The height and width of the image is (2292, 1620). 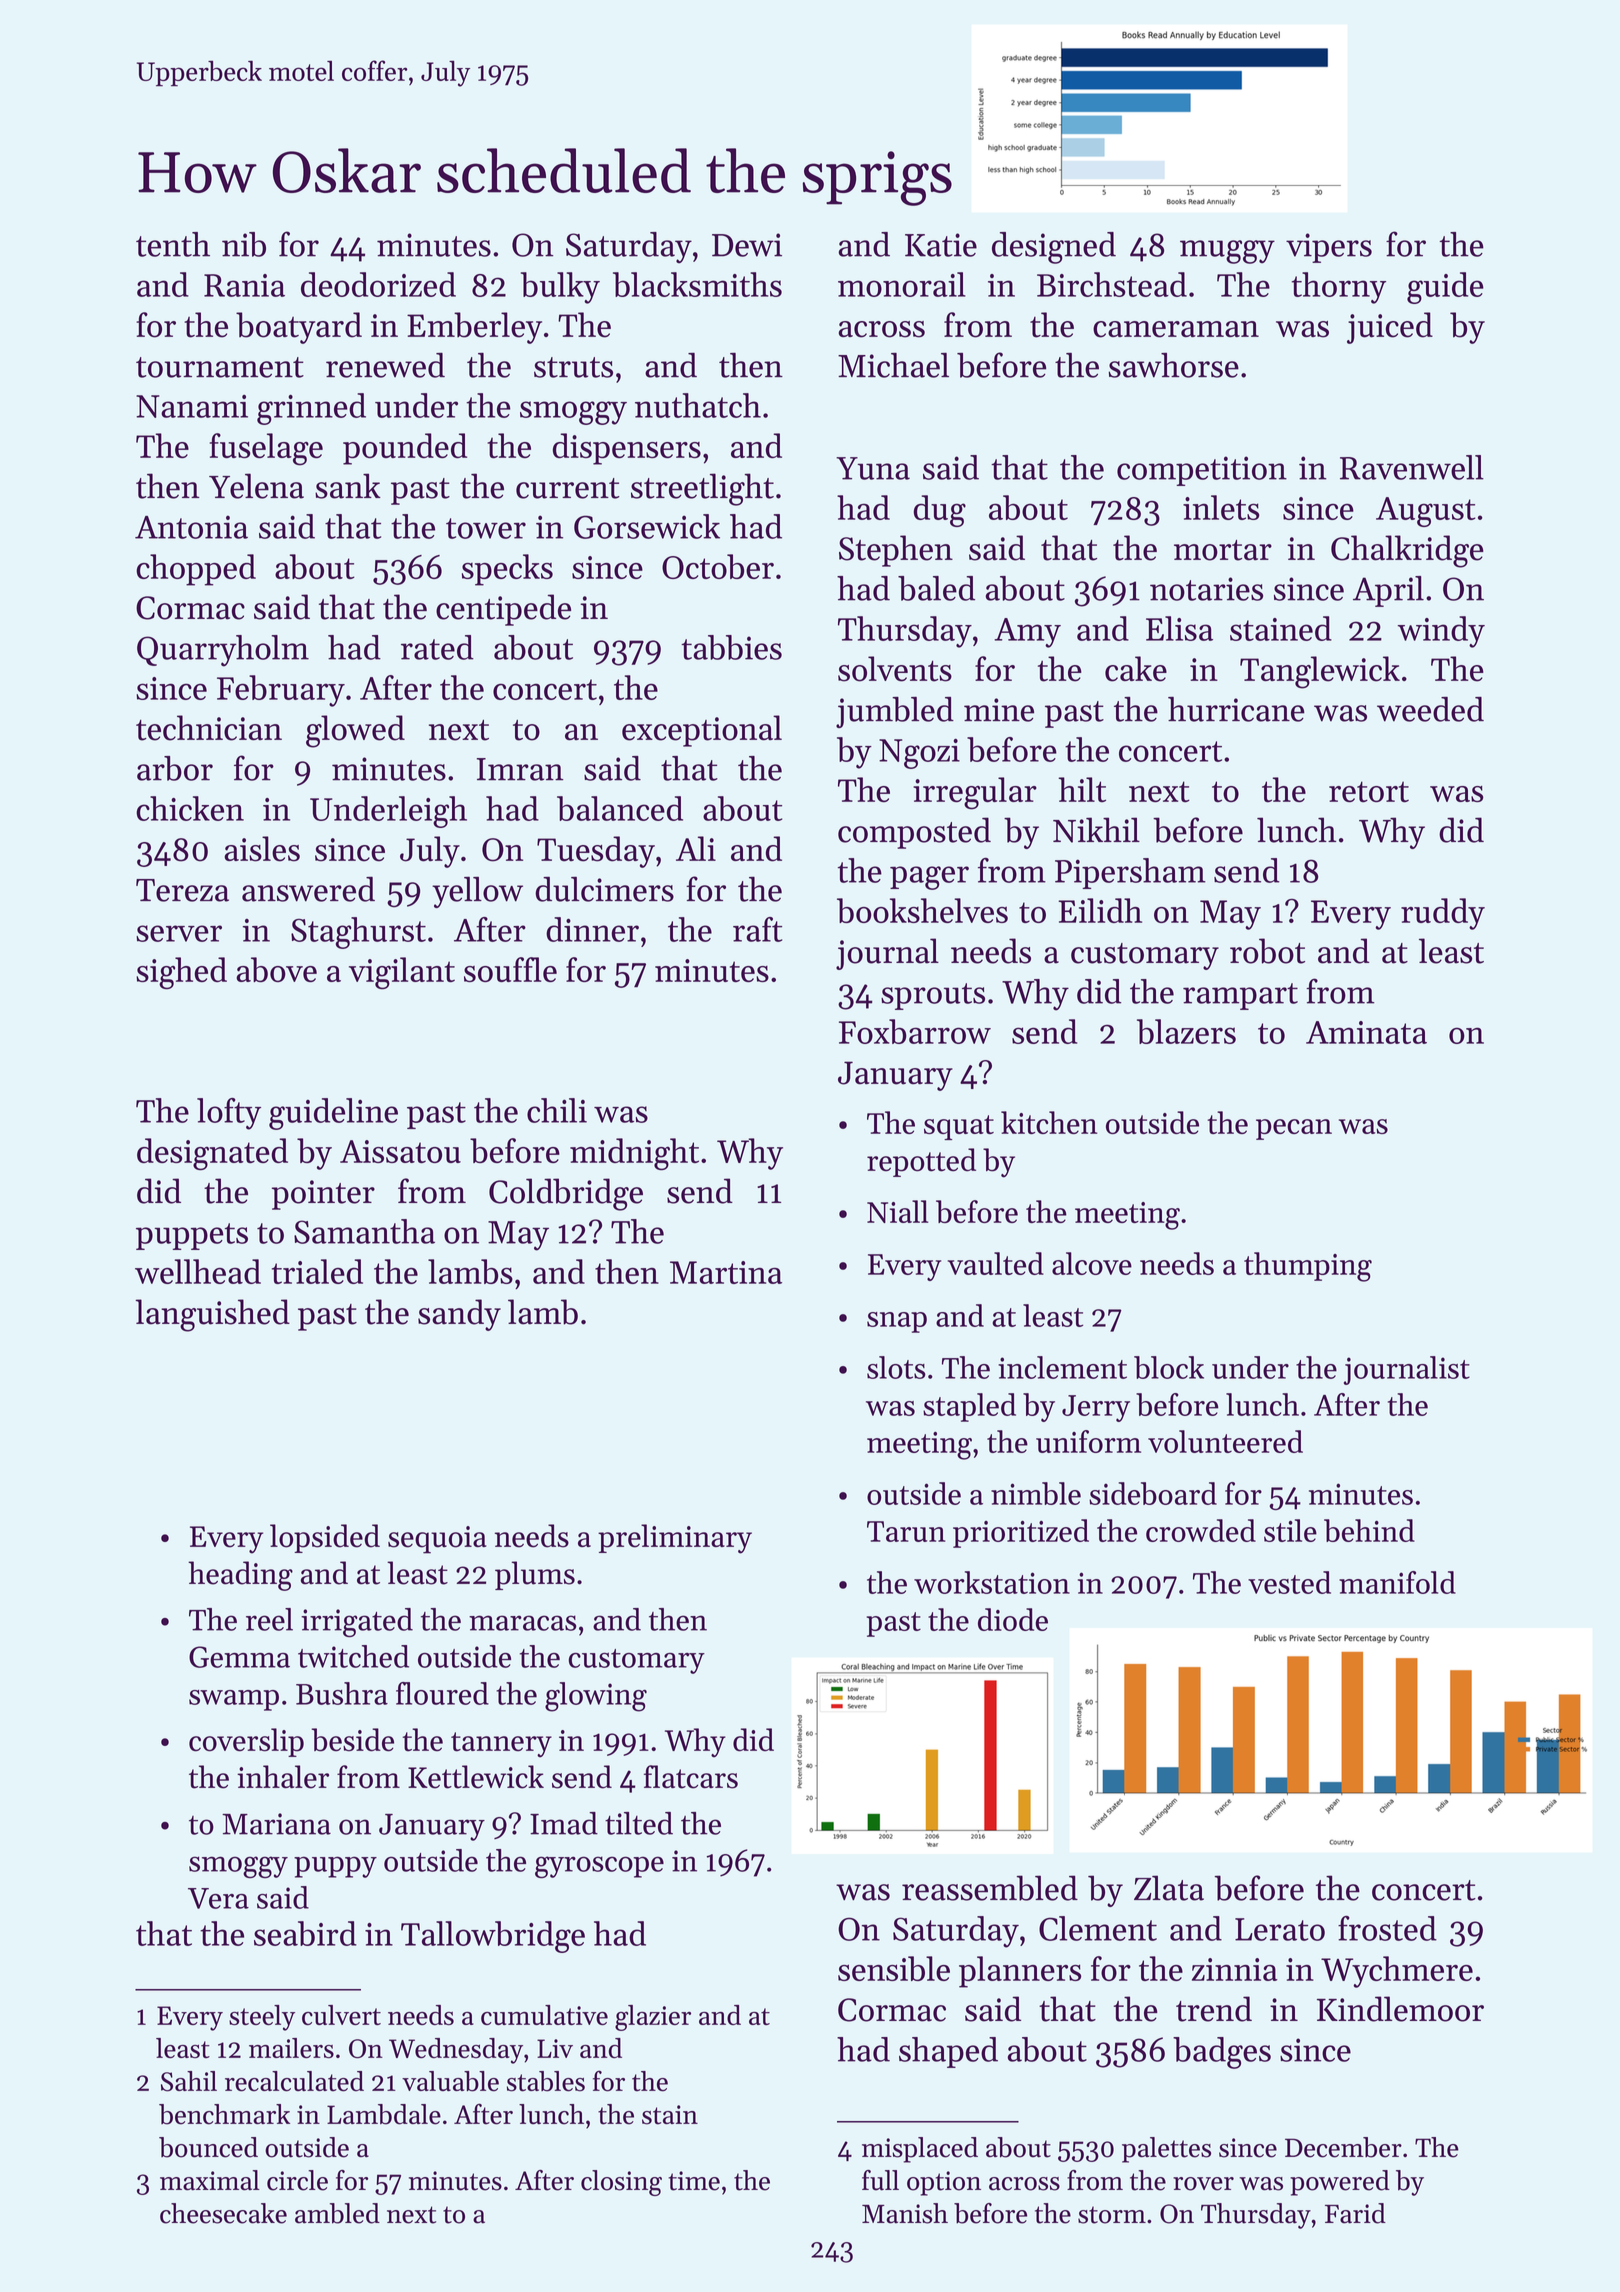 What do you see at coordinates (757, 929) in the image?
I see `raft` at bounding box center [757, 929].
